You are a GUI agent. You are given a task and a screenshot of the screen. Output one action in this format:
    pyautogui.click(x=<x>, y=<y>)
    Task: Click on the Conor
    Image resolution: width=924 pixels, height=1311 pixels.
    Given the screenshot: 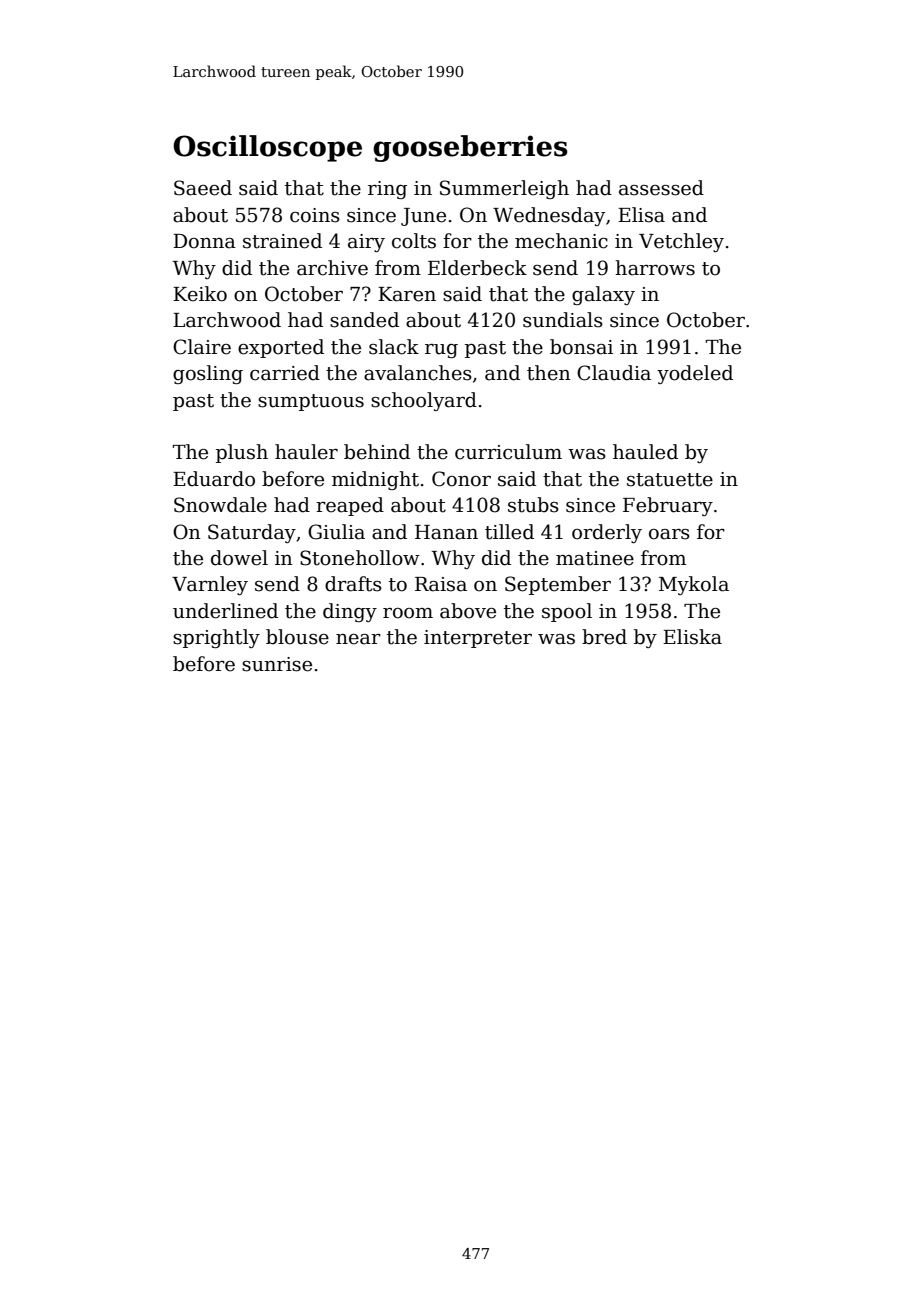 What is the action you would take?
    pyautogui.click(x=461, y=479)
